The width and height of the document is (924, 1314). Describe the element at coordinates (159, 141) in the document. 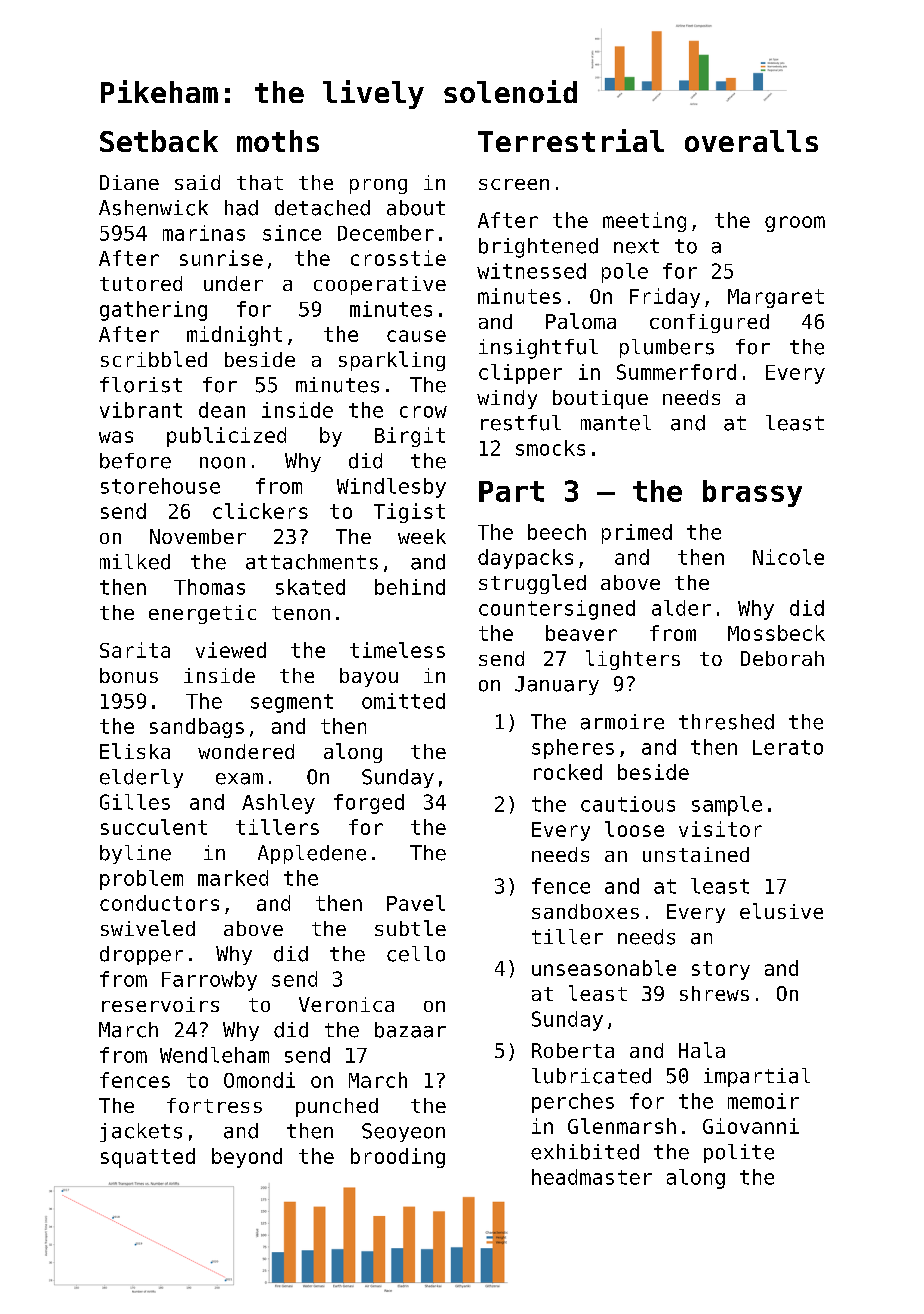

I see `Setback` at that location.
